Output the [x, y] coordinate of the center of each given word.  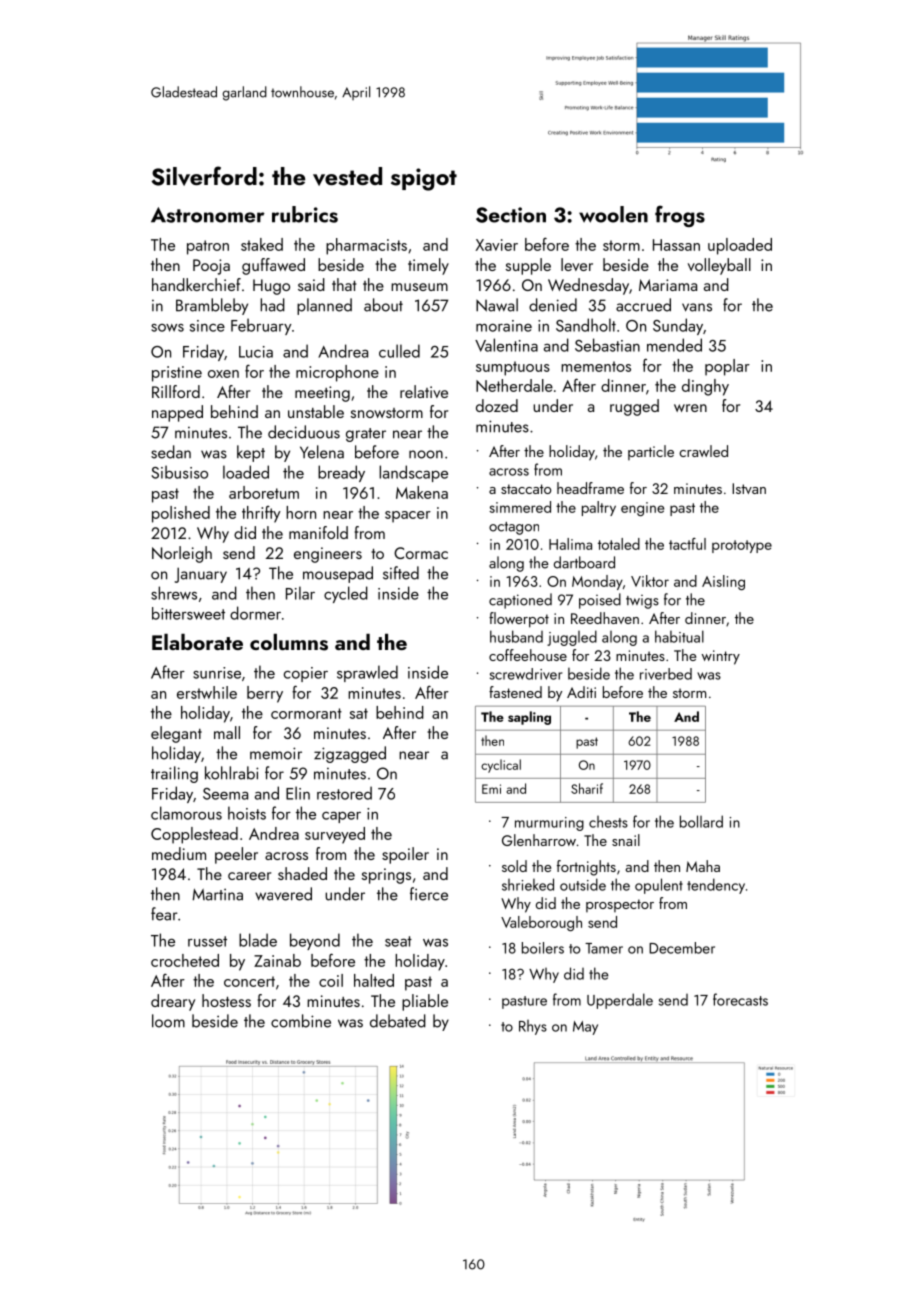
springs [386, 876]
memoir [276, 753]
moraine [504, 326]
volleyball [719, 266]
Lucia [256, 352]
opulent [659, 886]
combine [301, 1021]
